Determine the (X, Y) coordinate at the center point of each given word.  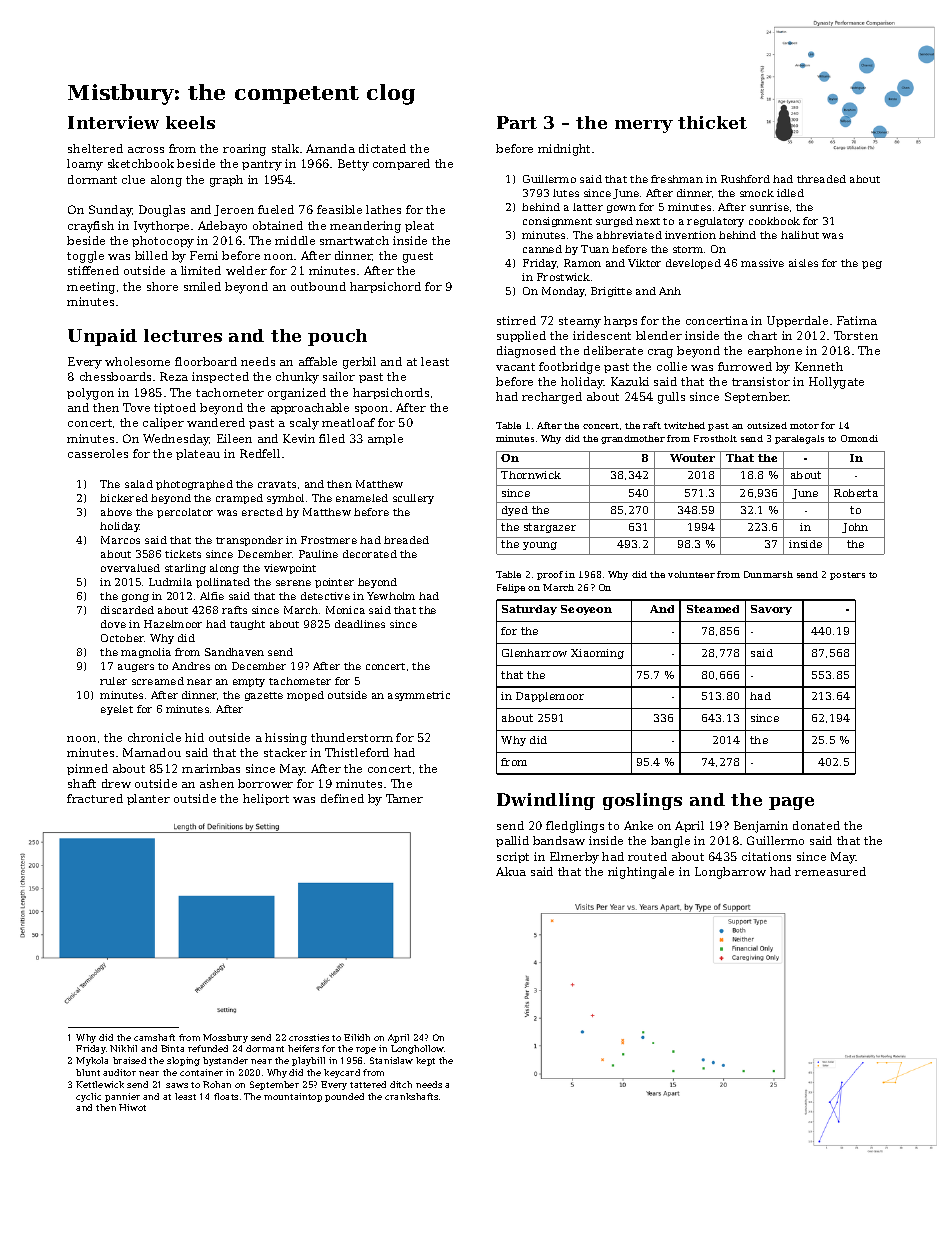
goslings (642, 801)
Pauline (318, 554)
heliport (266, 799)
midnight (564, 150)
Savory (771, 610)
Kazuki (630, 381)
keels (190, 122)
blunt (88, 1072)
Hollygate (836, 383)
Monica (345, 610)
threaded (821, 179)
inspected (220, 377)
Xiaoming (597, 654)
